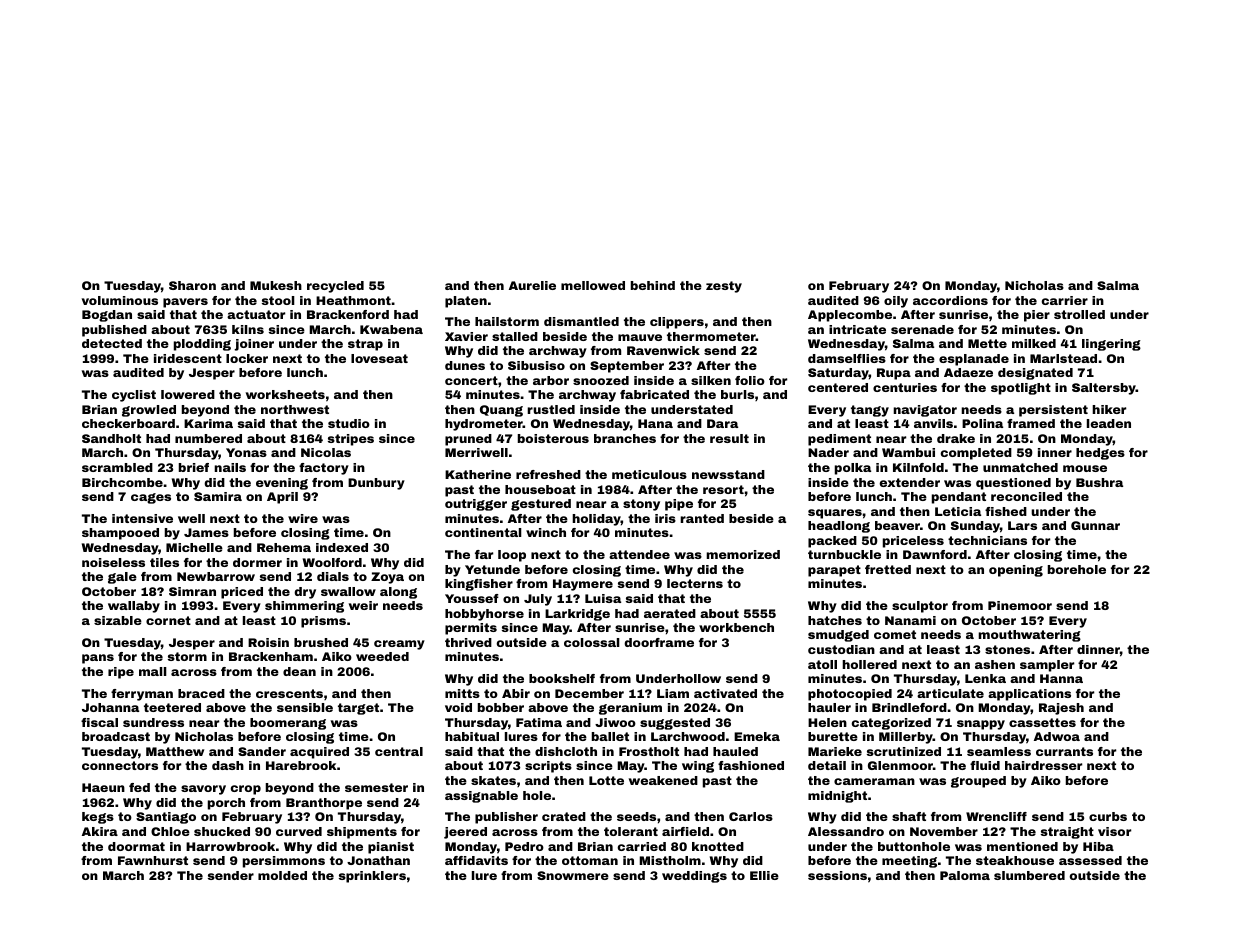  Describe the element at coordinates (724, 287) in the image. I see `zesty` at that location.
